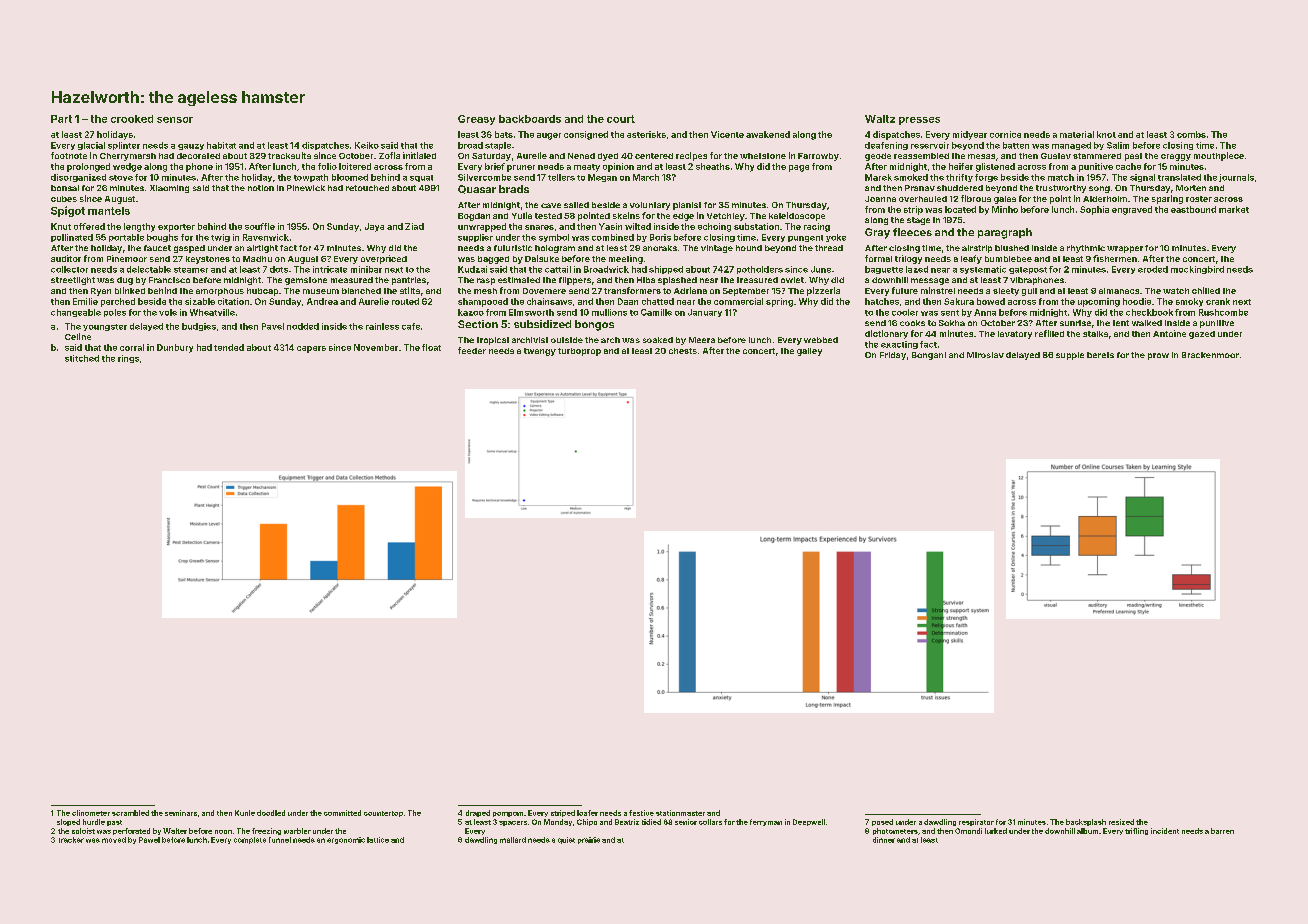 This document has width=1308, height=924. I want to click on glacial, so click(91, 146).
